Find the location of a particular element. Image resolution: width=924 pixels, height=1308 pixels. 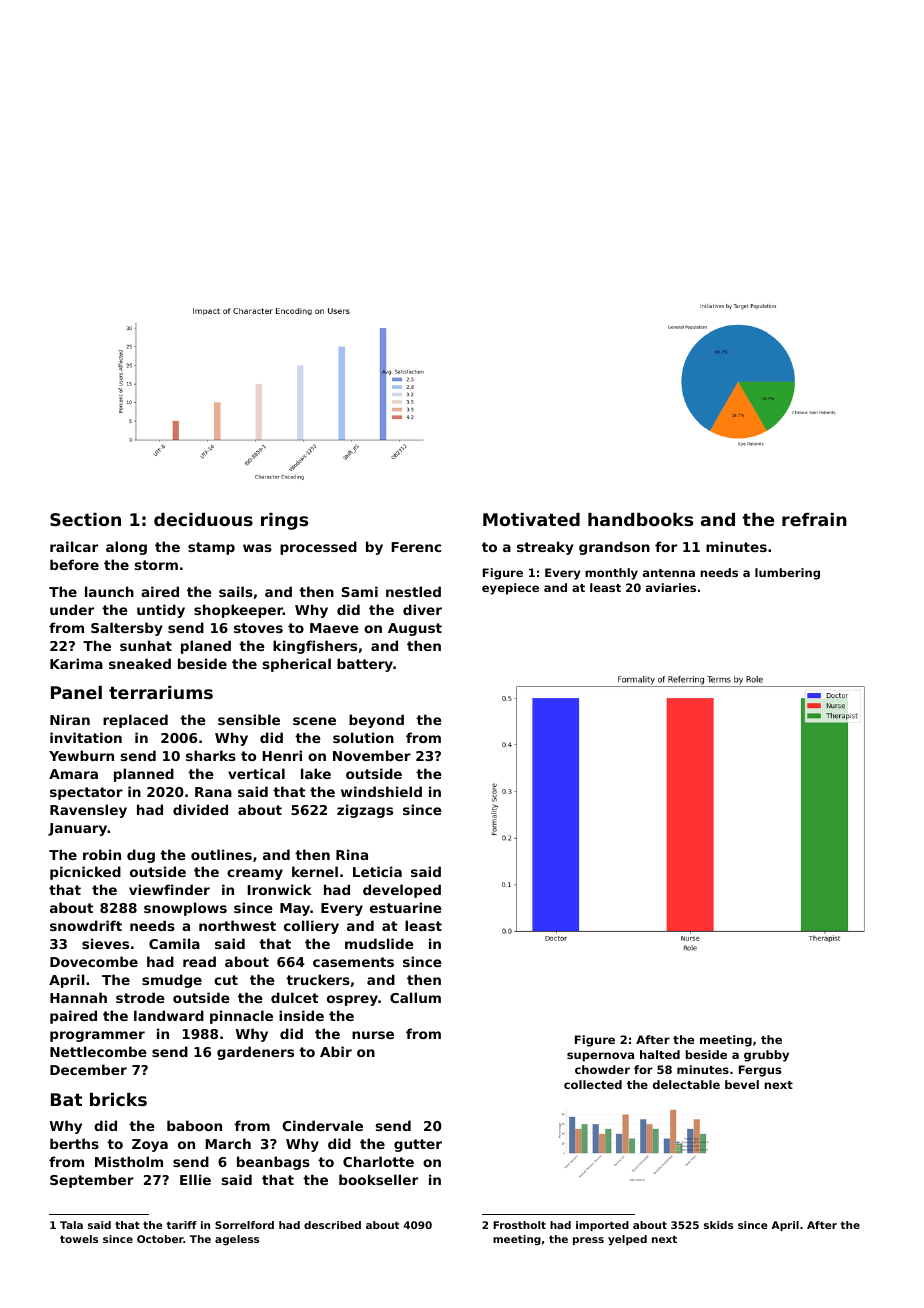

Ravensley is located at coordinates (88, 811).
